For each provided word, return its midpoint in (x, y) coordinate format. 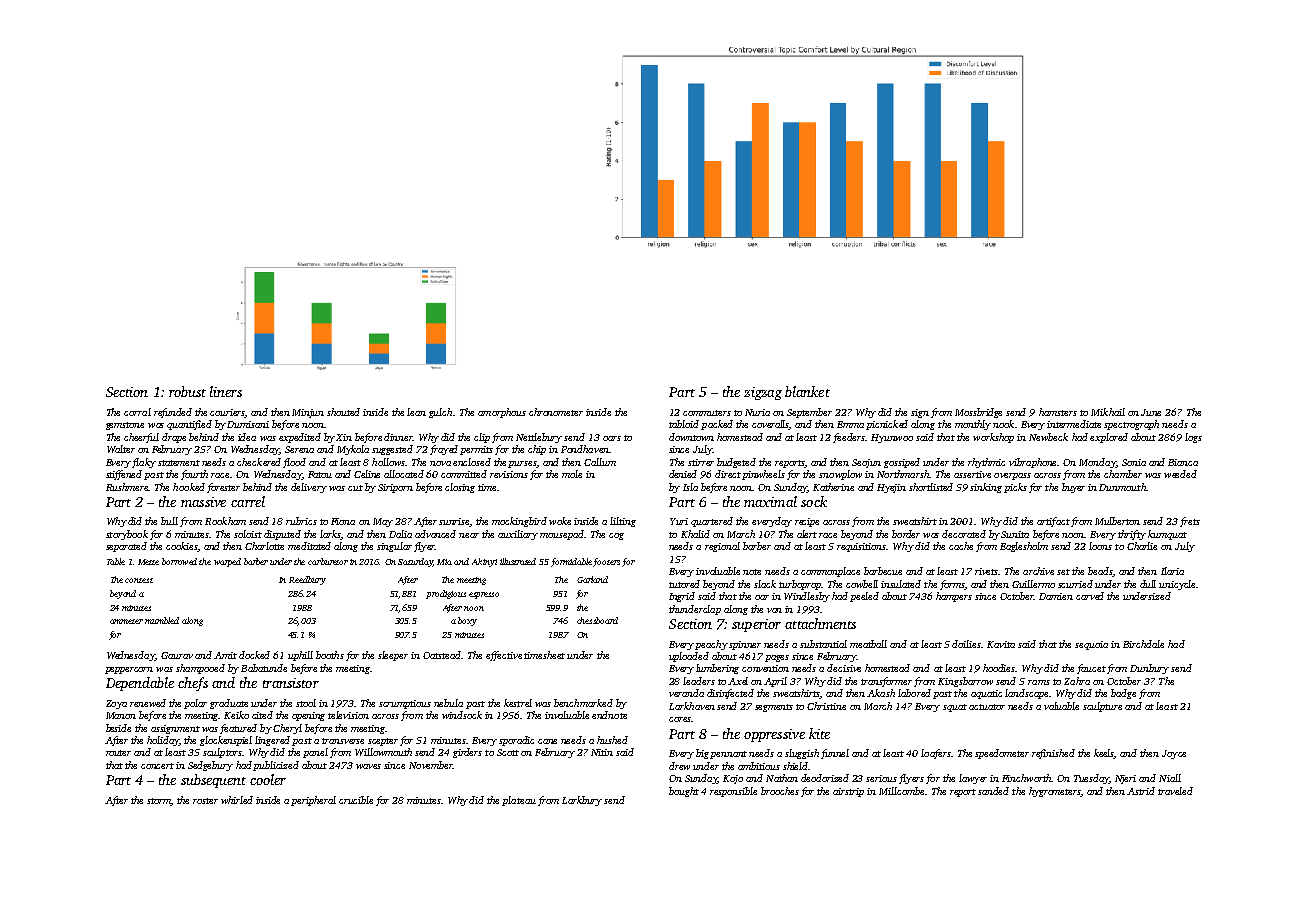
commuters (707, 413)
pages (777, 658)
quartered (712, 522)
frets (1190, 522)
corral (137, 412)
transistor (291, 683)
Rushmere (127, 487)
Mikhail (1108, 412)
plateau (519, 801)
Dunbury (1149, 669)
